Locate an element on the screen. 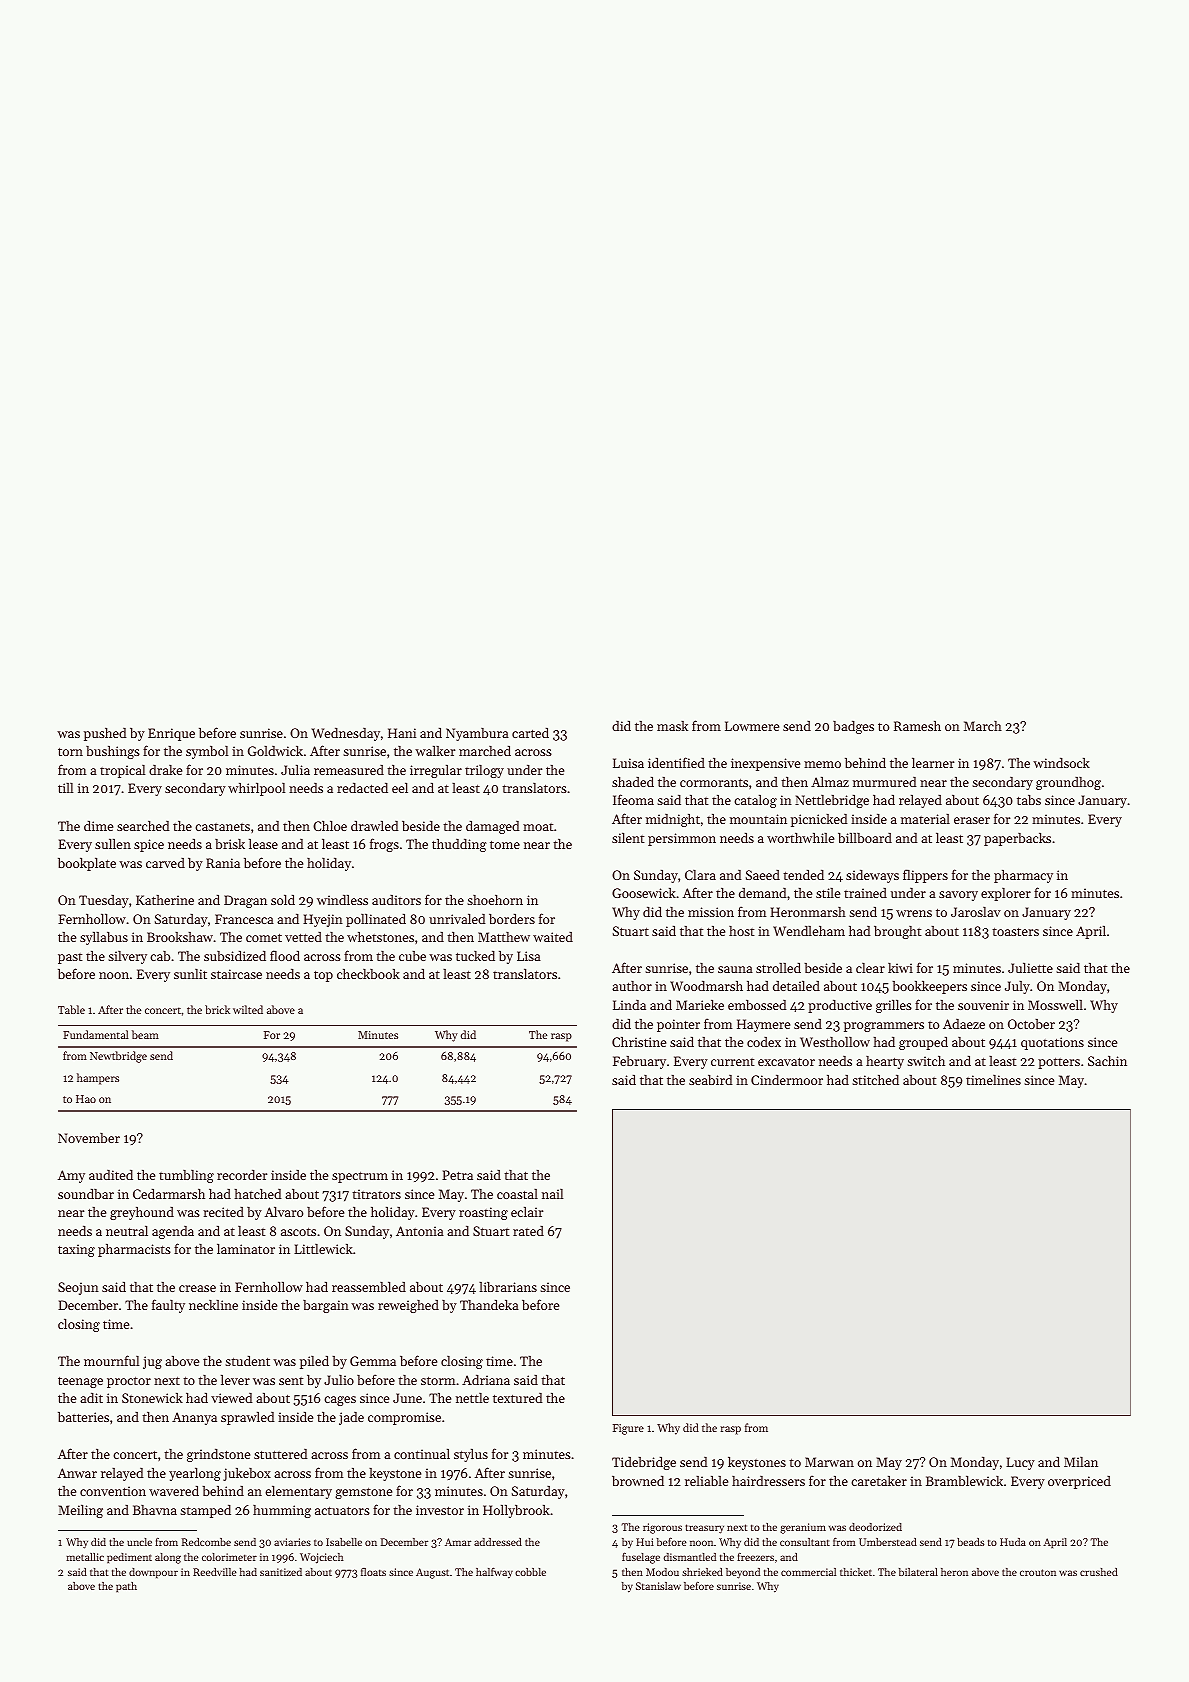 The width and height of the screenshot is (1189, 1682). path is located at coordinates (126, 1587).
